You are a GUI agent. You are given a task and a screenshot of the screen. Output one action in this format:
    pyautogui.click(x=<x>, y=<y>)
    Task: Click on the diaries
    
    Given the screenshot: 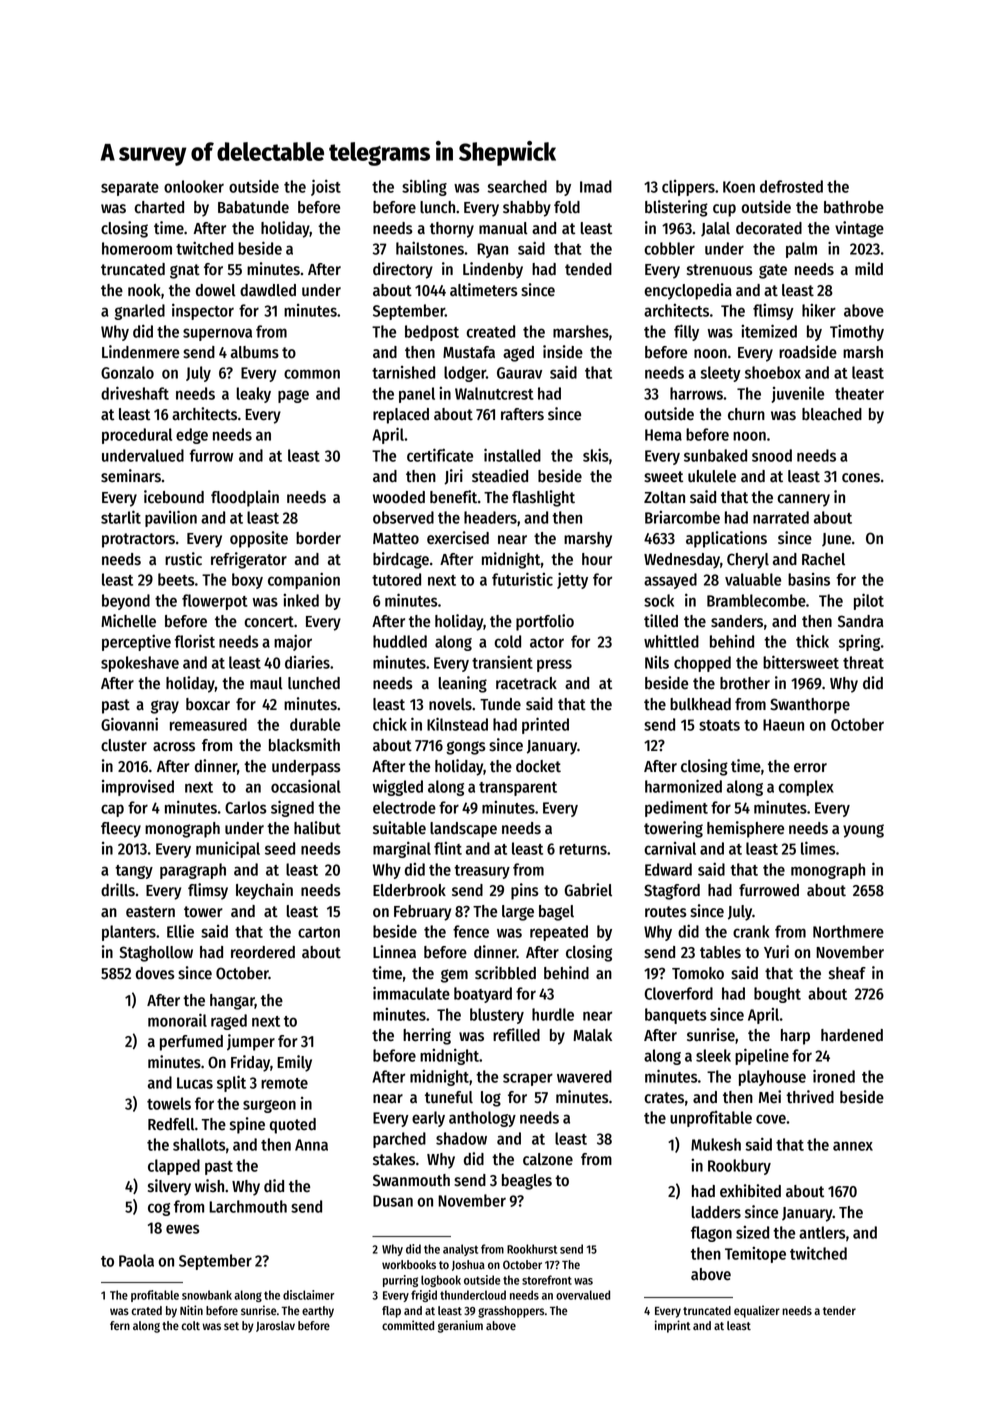 What is the action you would take?
    pyautogui.click(x=307, y=662)
